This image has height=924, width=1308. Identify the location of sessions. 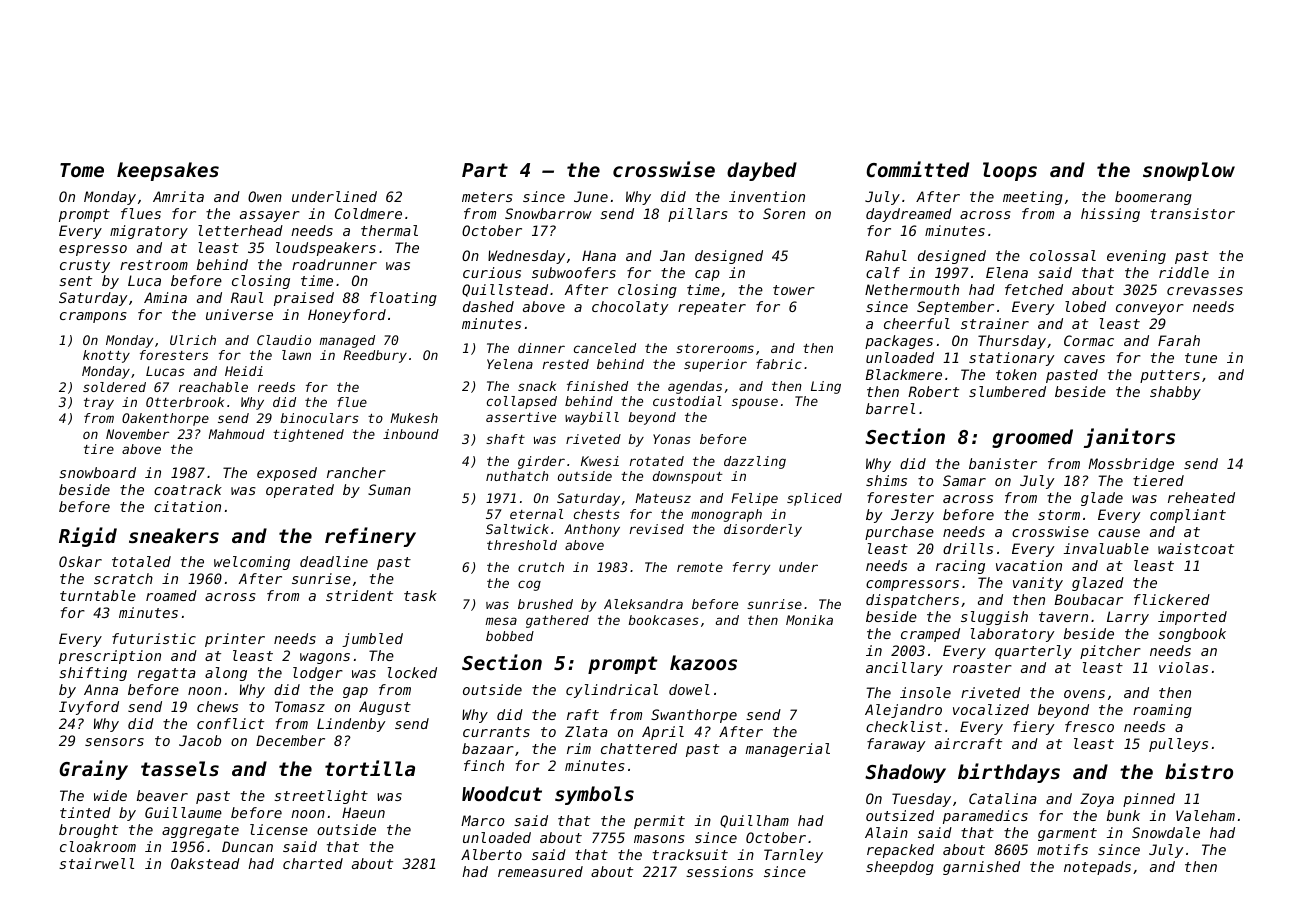
(719, 871).
